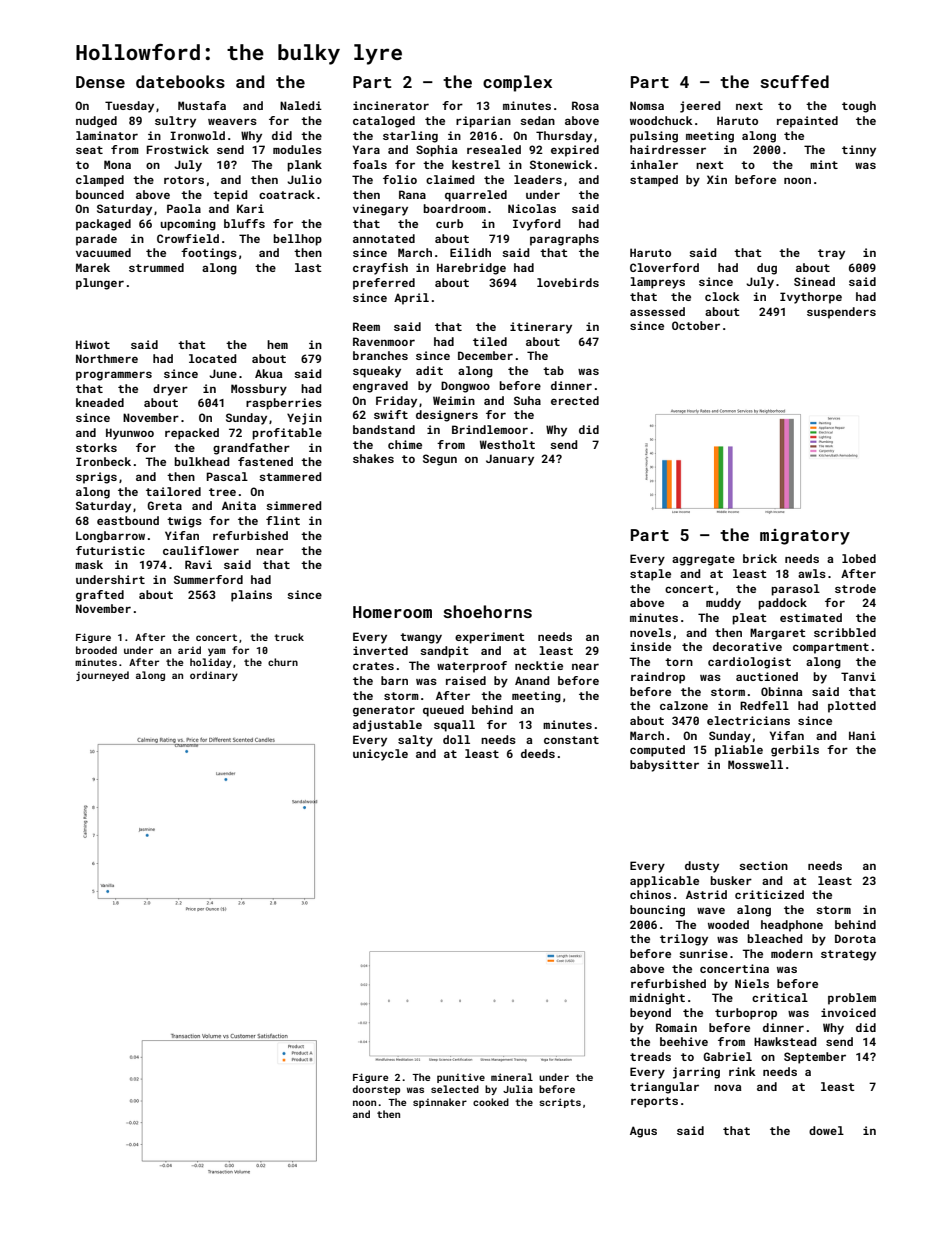 The height and width of the page is (1233, 952). I want to click on scuffed, so click(794, 81).
